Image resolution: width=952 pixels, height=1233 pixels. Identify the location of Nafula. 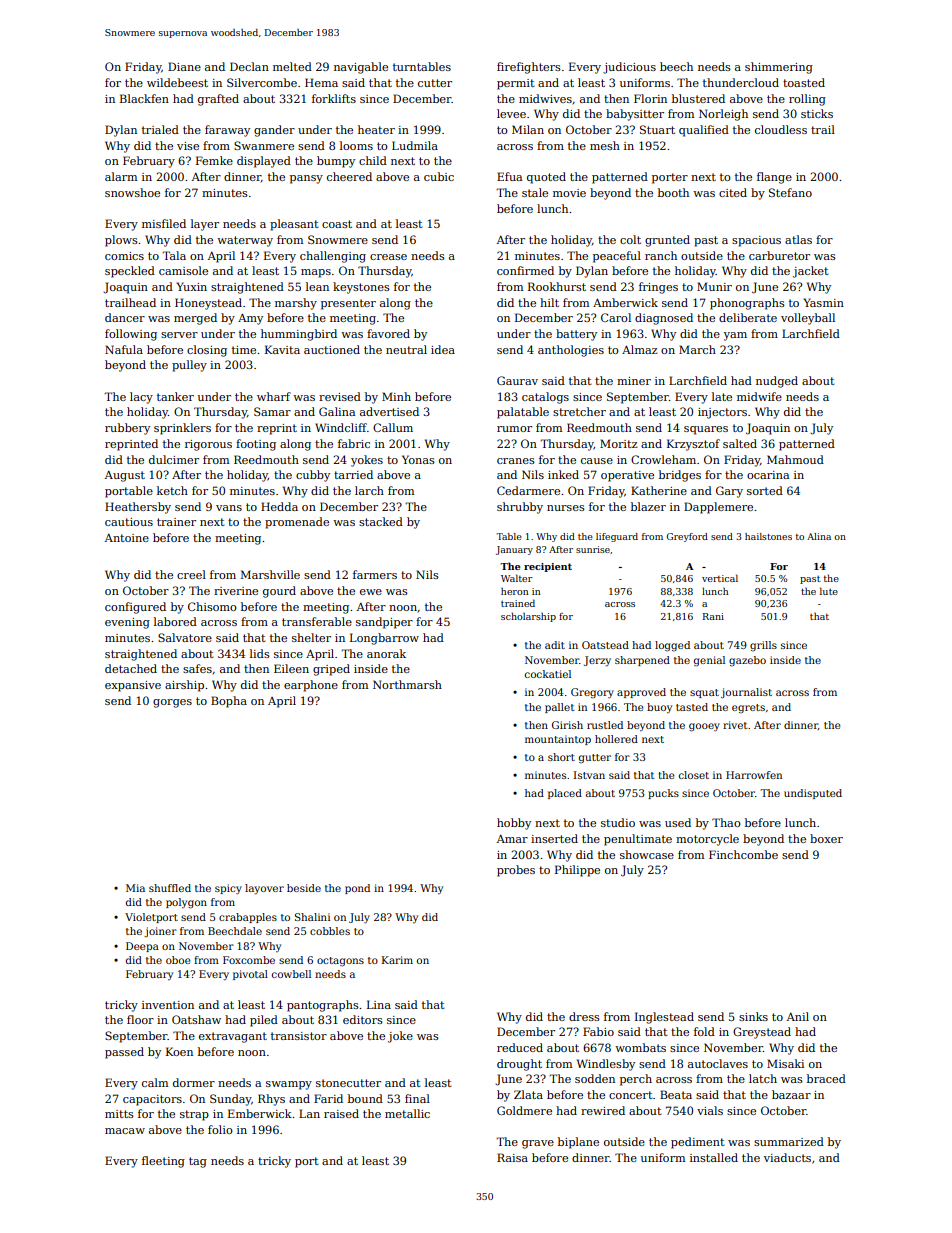
(124, 349).
